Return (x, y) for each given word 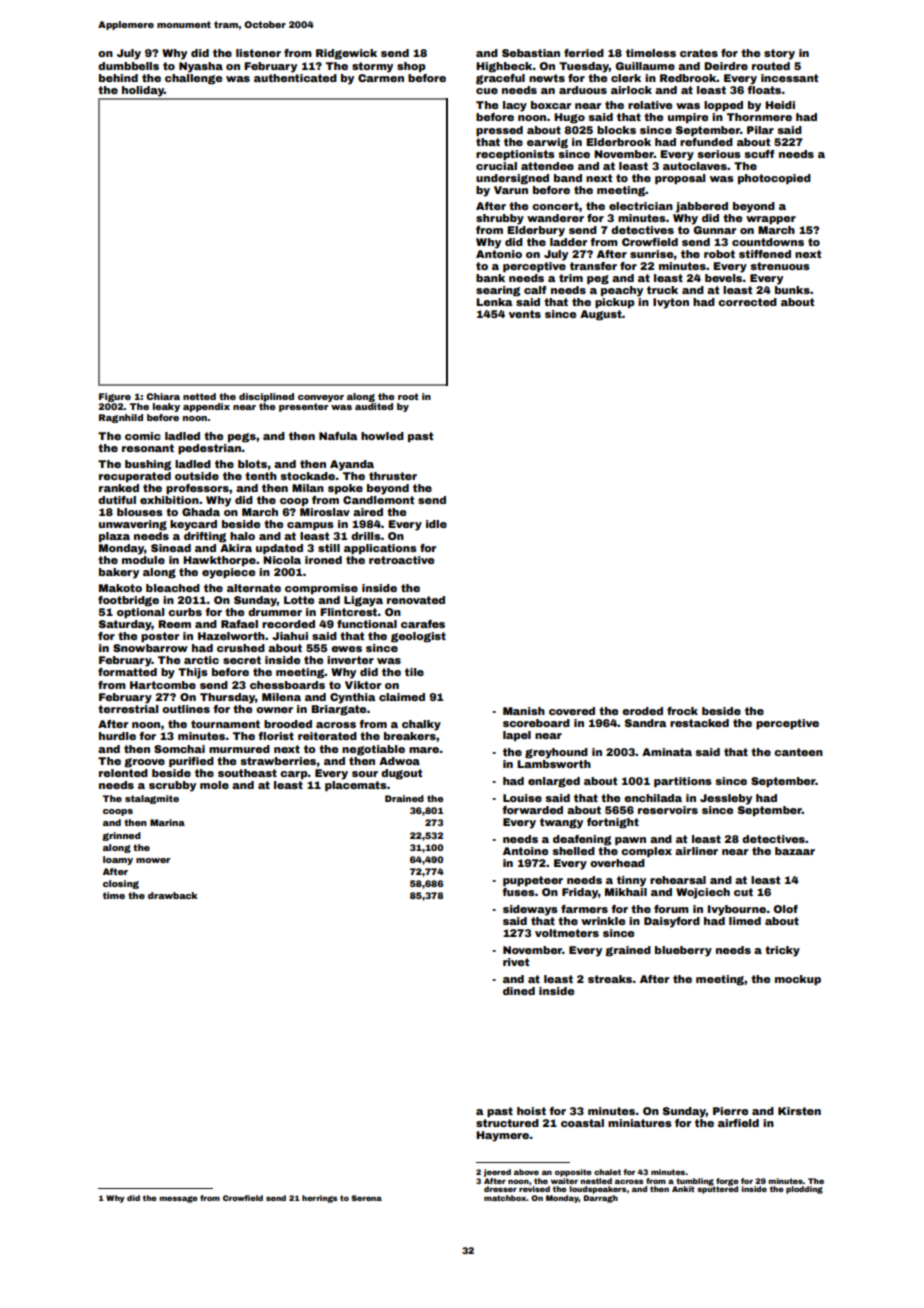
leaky (166, 407)
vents (525, 314)
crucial (496, 166)
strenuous (780, 266)
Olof (786, 909)
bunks (792, 290)
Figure (115, 397)
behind (118, 78)
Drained (404, 798)
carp (294, 775)
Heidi (780, 105)
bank (490, 278)
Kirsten (799, 1111)
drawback (173, 895)
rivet (516, 962)
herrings (319, 1199)
